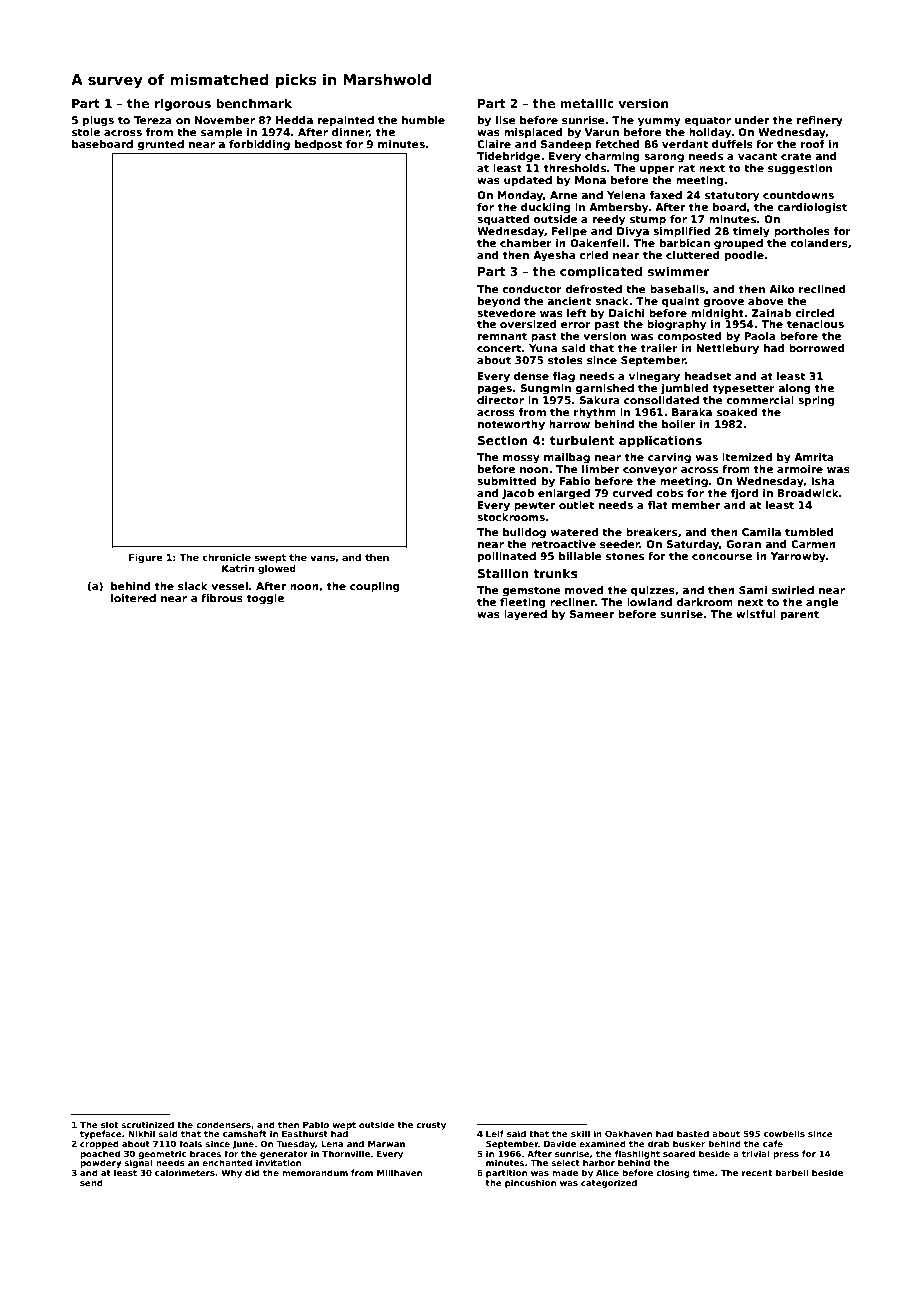 The image size is (924, 1308). Describe the element at coordinates (814, 313) in the screenshot. I see `circled` at that location.
